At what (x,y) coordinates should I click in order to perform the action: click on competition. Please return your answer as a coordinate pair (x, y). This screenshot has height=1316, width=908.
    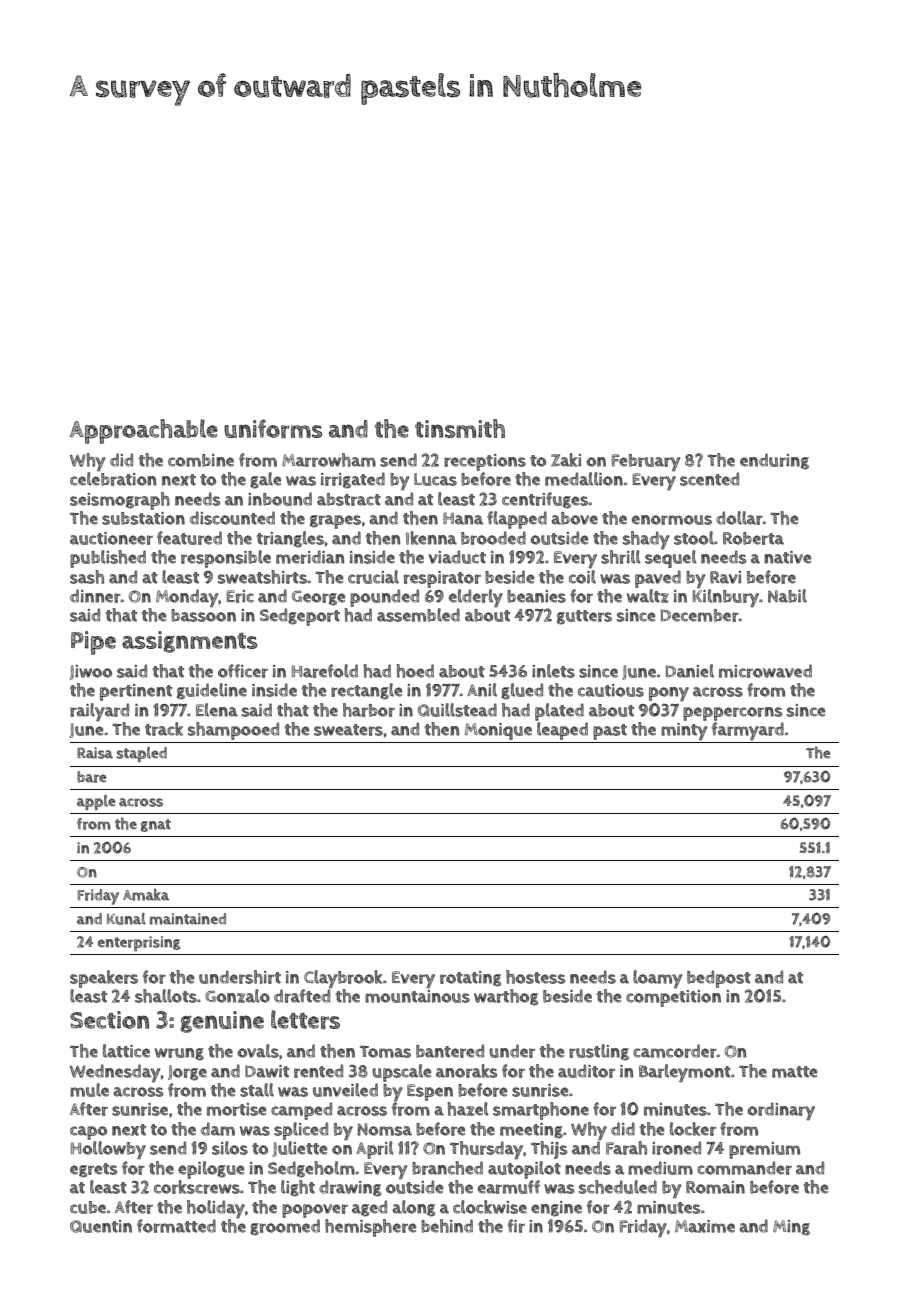
    Looking at the image, I should click on (673, 998).
